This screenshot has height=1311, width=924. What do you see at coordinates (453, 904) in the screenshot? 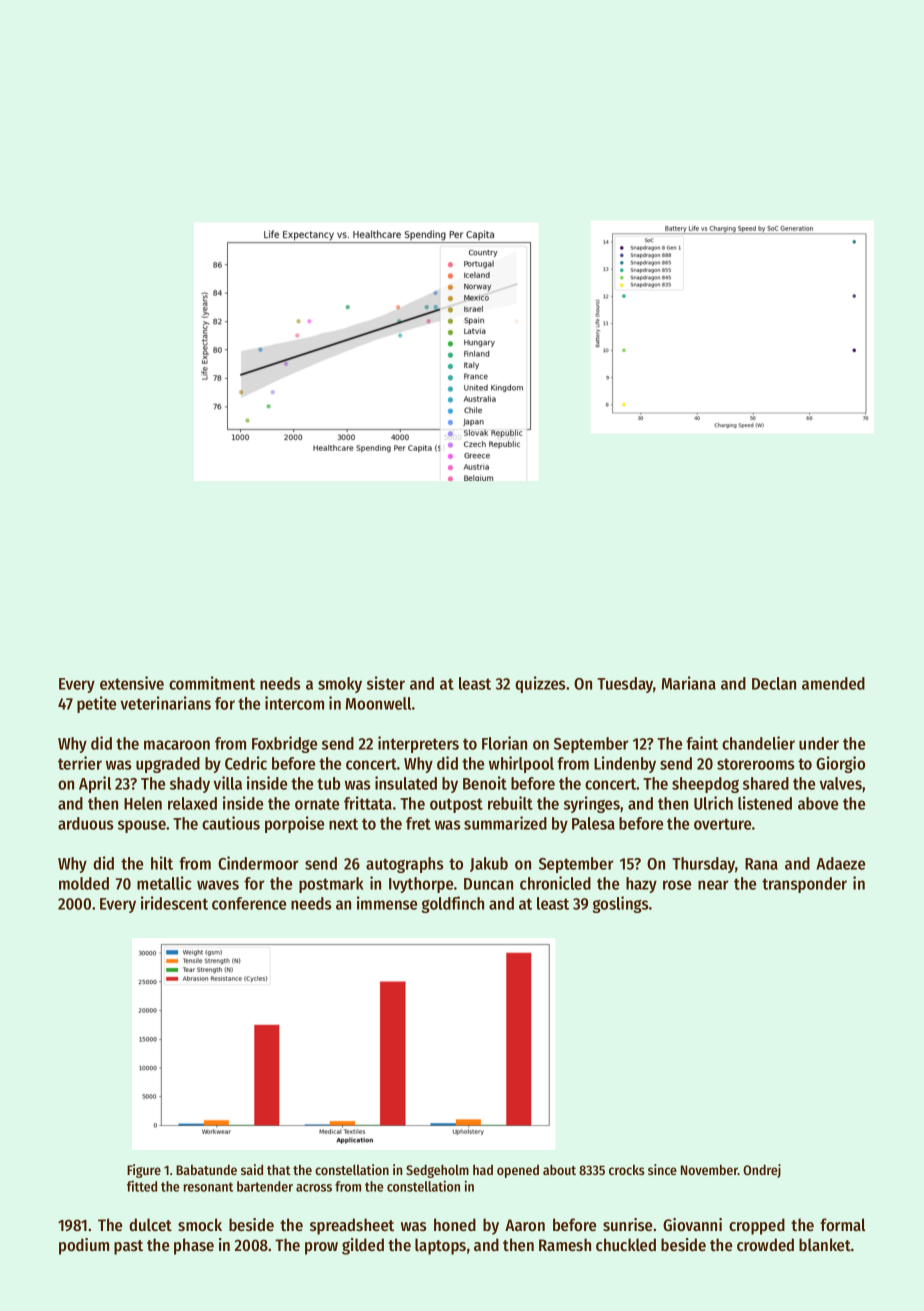
I see `goldfinch` at bounding box center [453, 904].
